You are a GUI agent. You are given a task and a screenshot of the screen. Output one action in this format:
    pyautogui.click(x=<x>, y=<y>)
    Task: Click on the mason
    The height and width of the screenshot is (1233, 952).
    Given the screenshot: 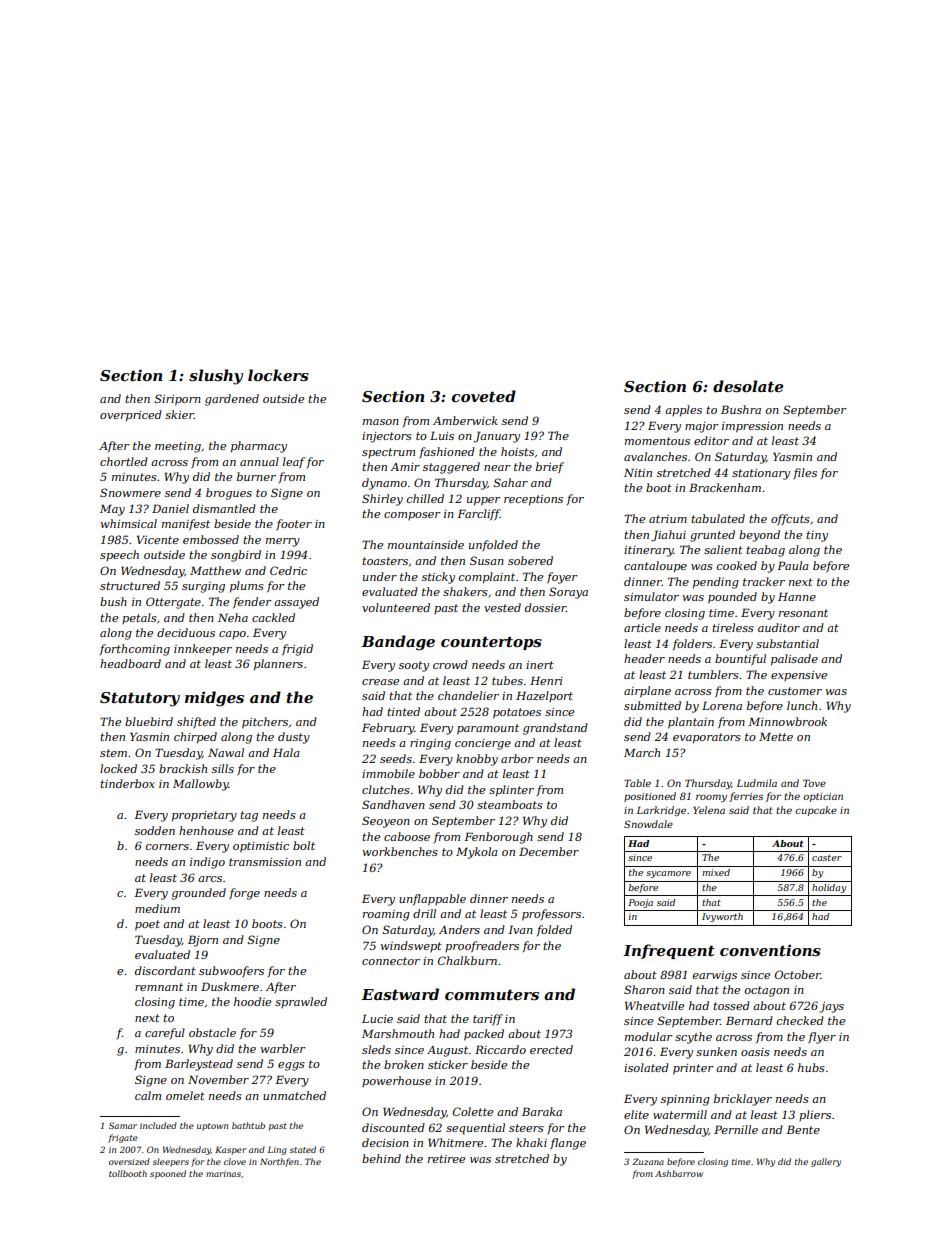 What is the action you would take?
    pyautogui.click(x=381, y=422)
